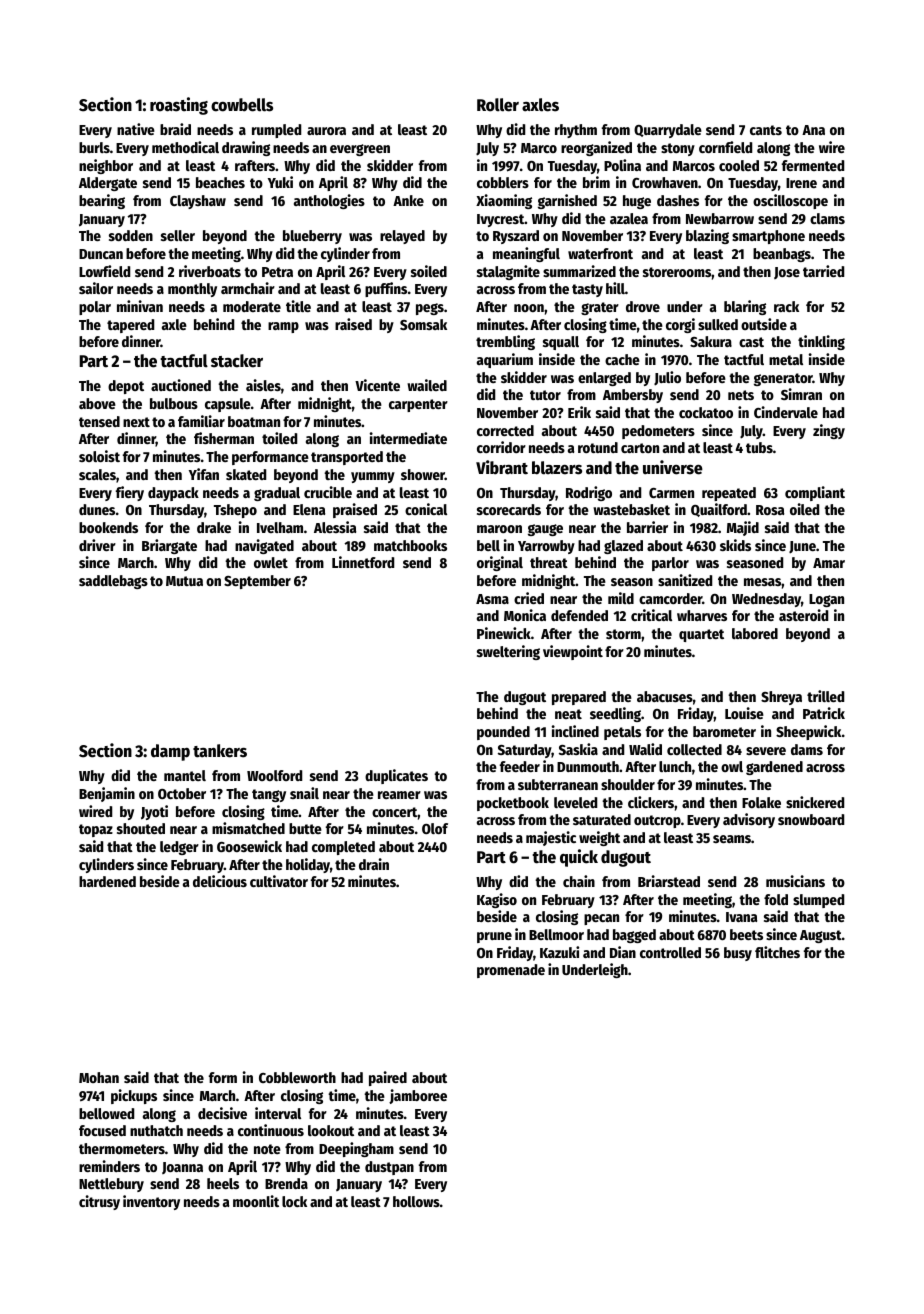 The image size is (924, 1314). What do you see at coordinates (326, 131) in the page?
I see `aurora` at bounding box center [326, 131].
